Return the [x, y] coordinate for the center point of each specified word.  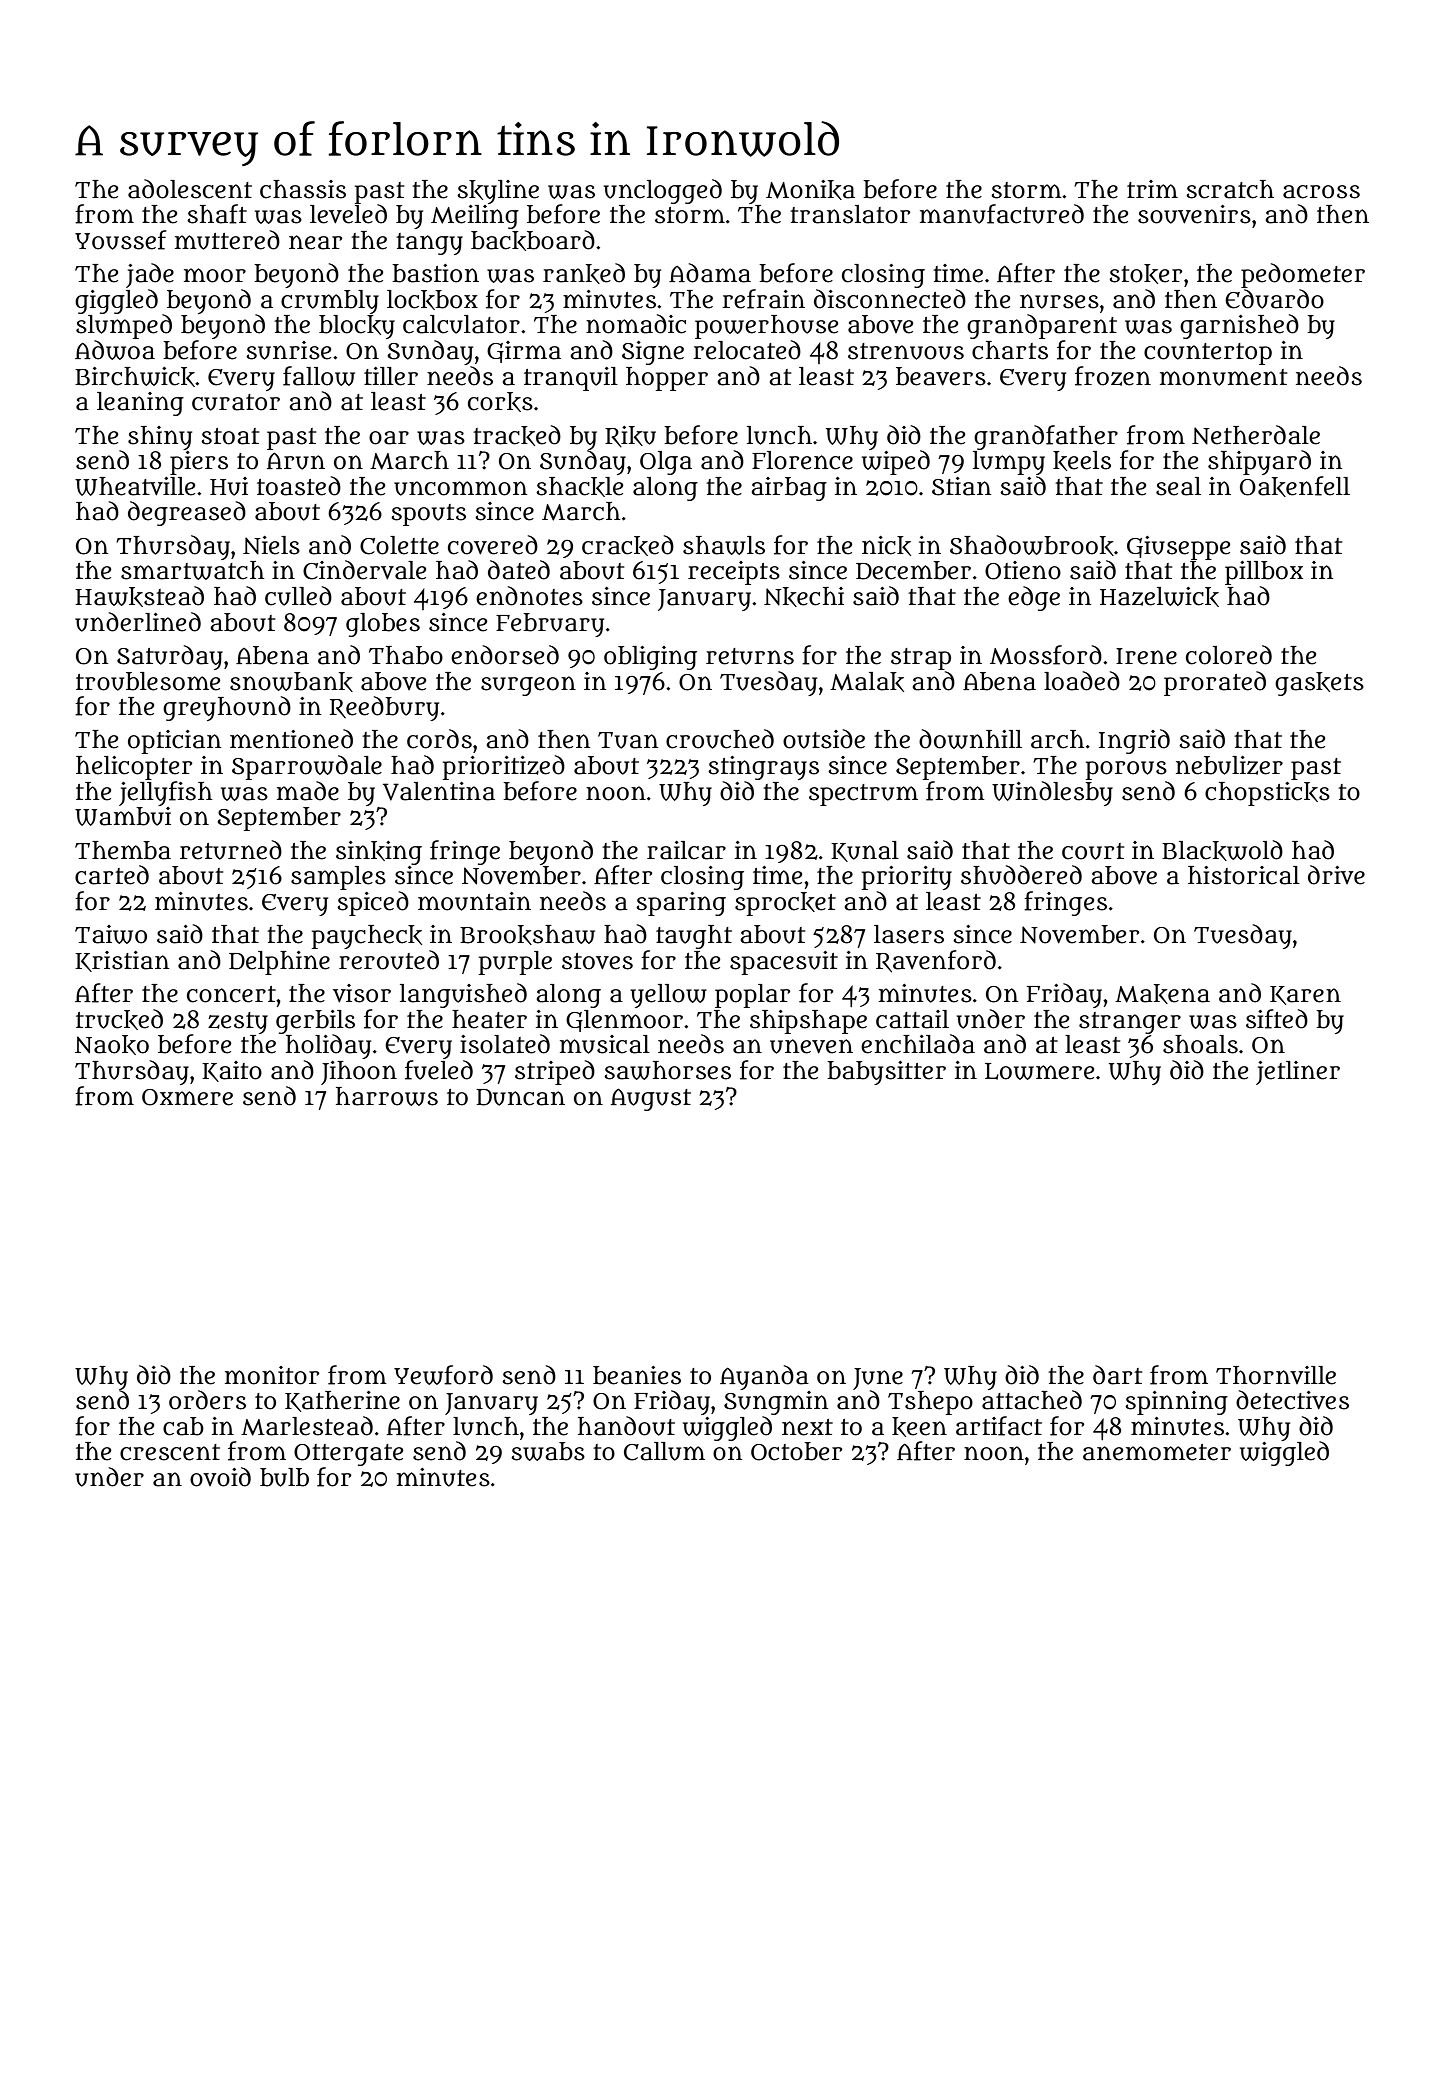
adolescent [190, 189]
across [1321, 192]
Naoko [112, 1045]
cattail [912, 1019]
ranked [584, 273]
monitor [272, 1375]
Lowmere [1039, 1071]
